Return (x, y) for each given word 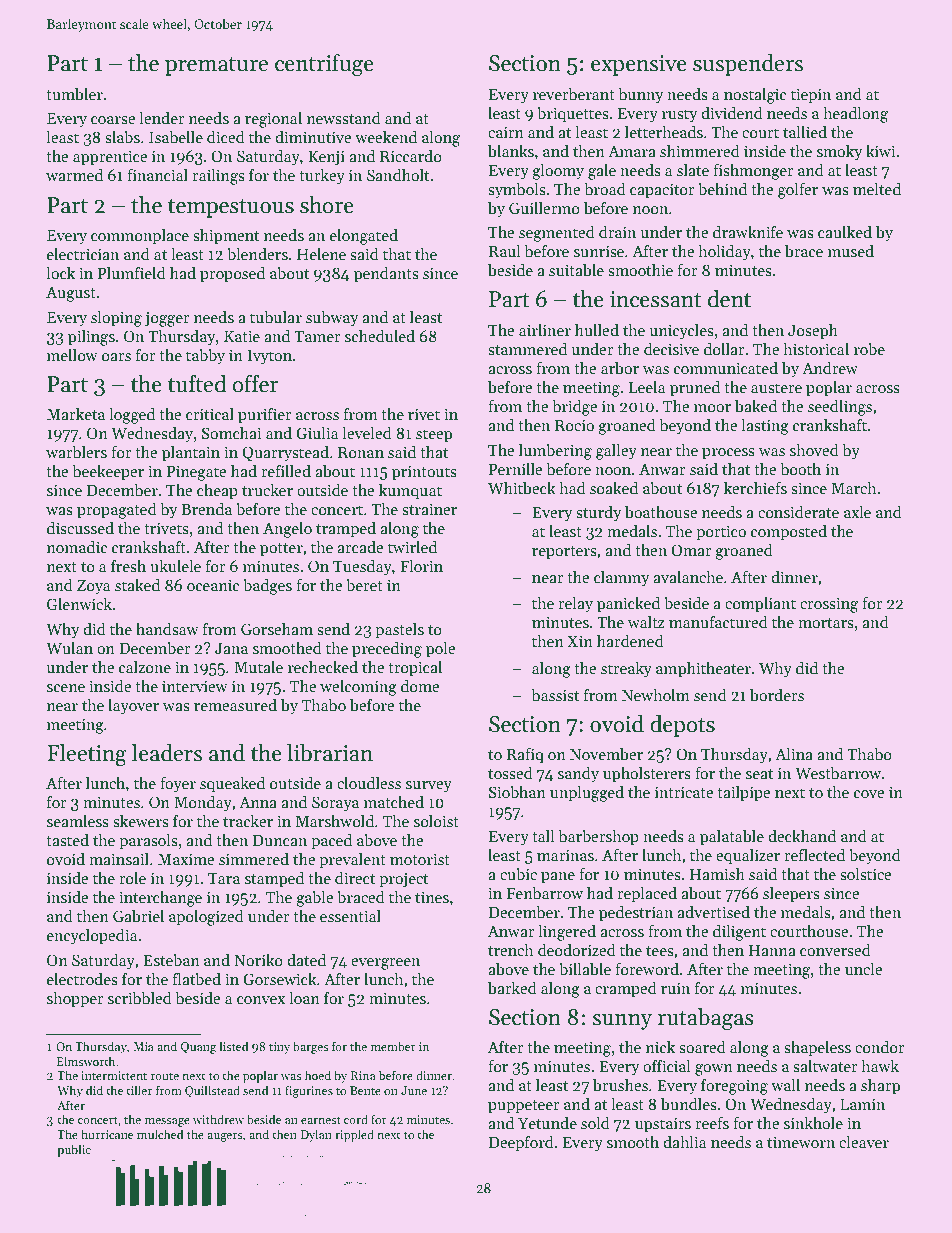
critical (210, 414)
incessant (656, 299)
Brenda (206, 508)
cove (869, 794)
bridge (574, 408)
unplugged (587, 794)
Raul (505, 251)
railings (218, 177)
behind (722, 188)
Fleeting (87, 755)
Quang (199, 1048)
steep (434, 436)
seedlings (840, 408)
